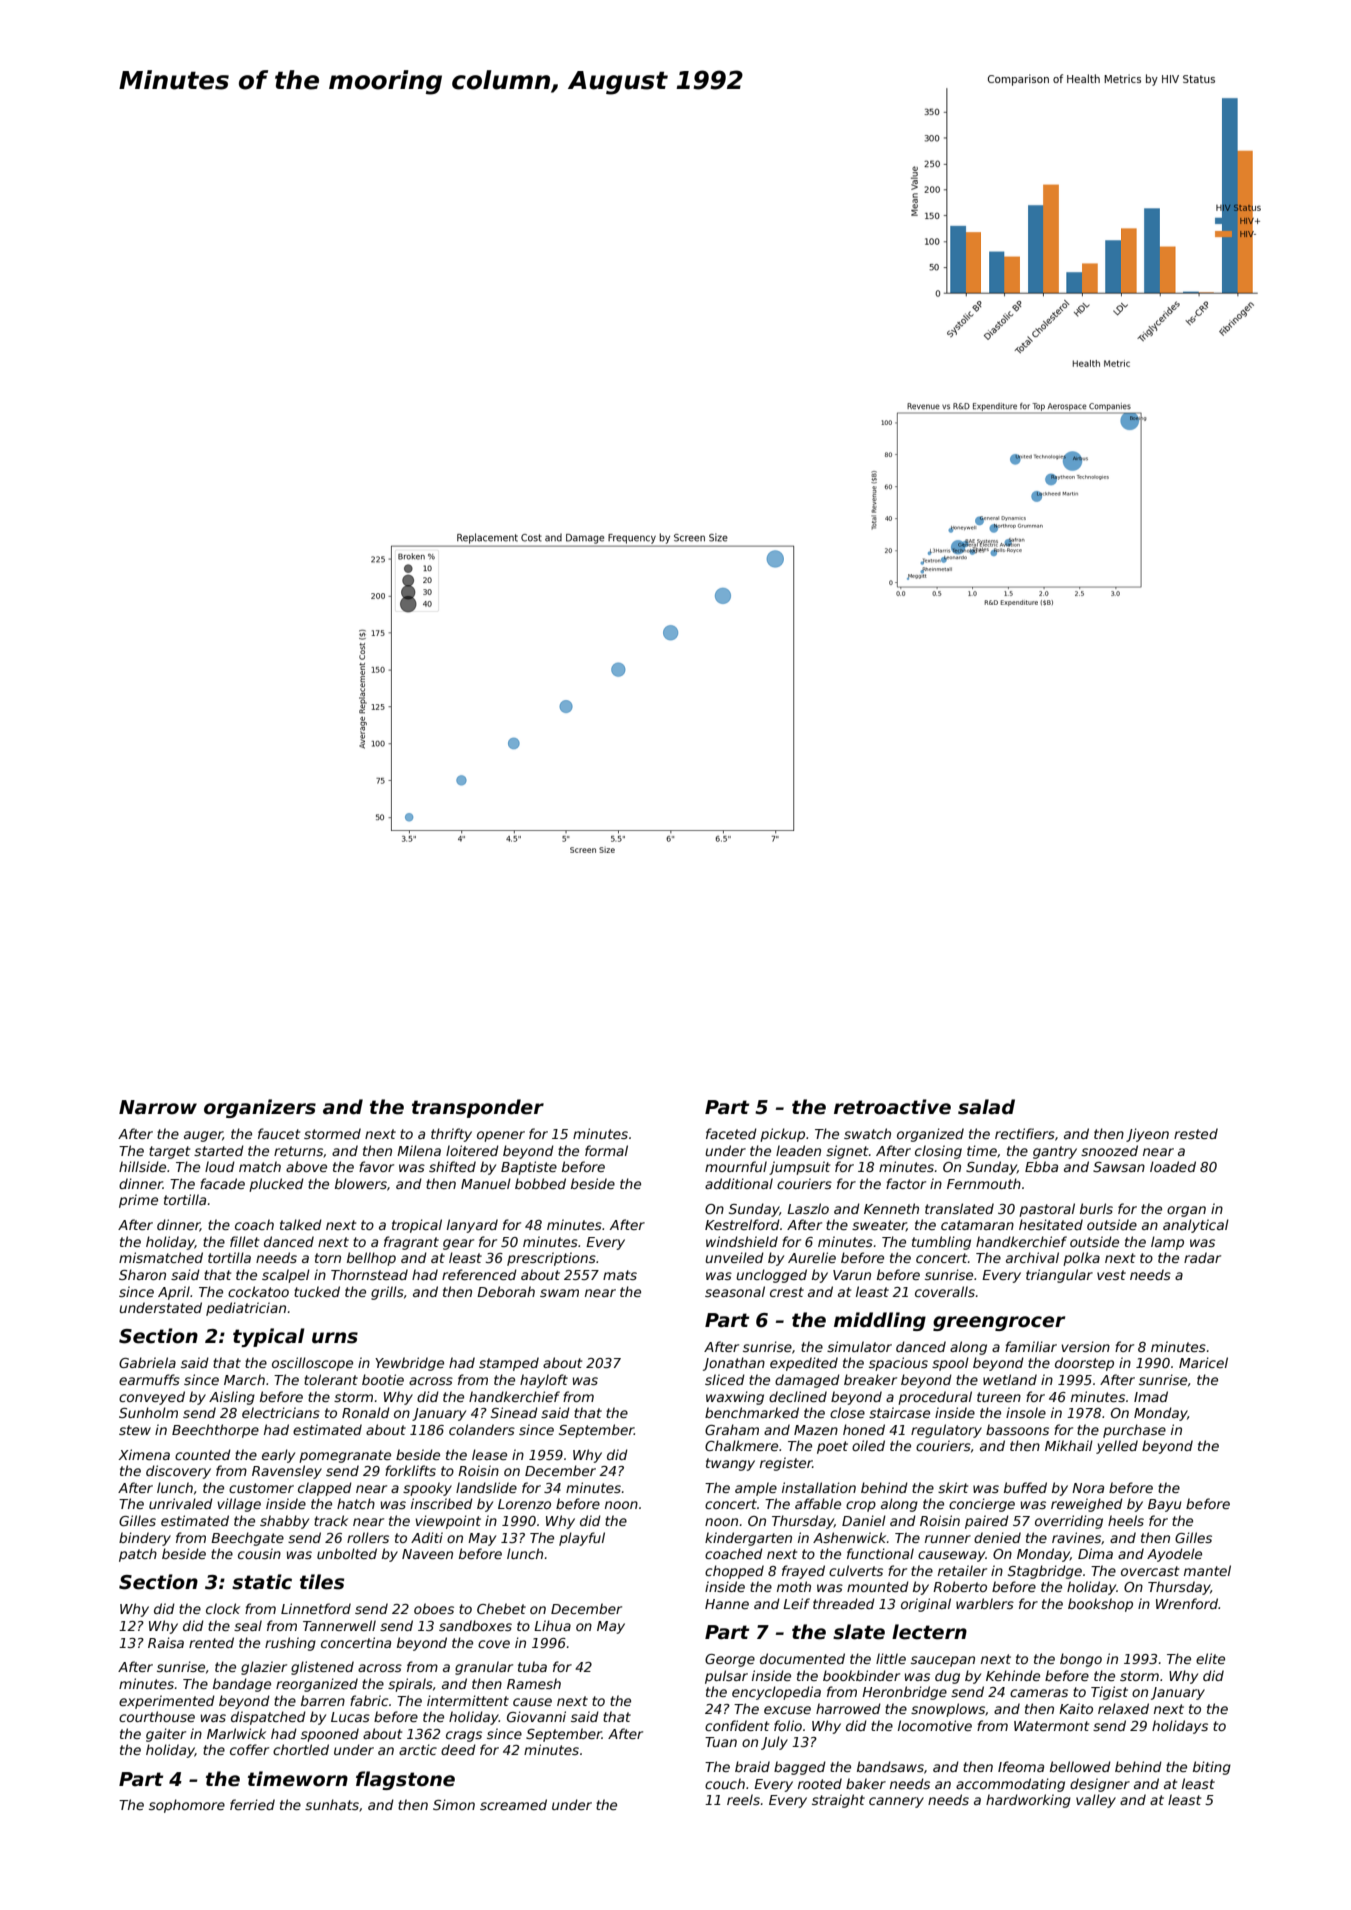  Describe the element at coordinates (331, 1520) in the image. I see `track` at that location.
